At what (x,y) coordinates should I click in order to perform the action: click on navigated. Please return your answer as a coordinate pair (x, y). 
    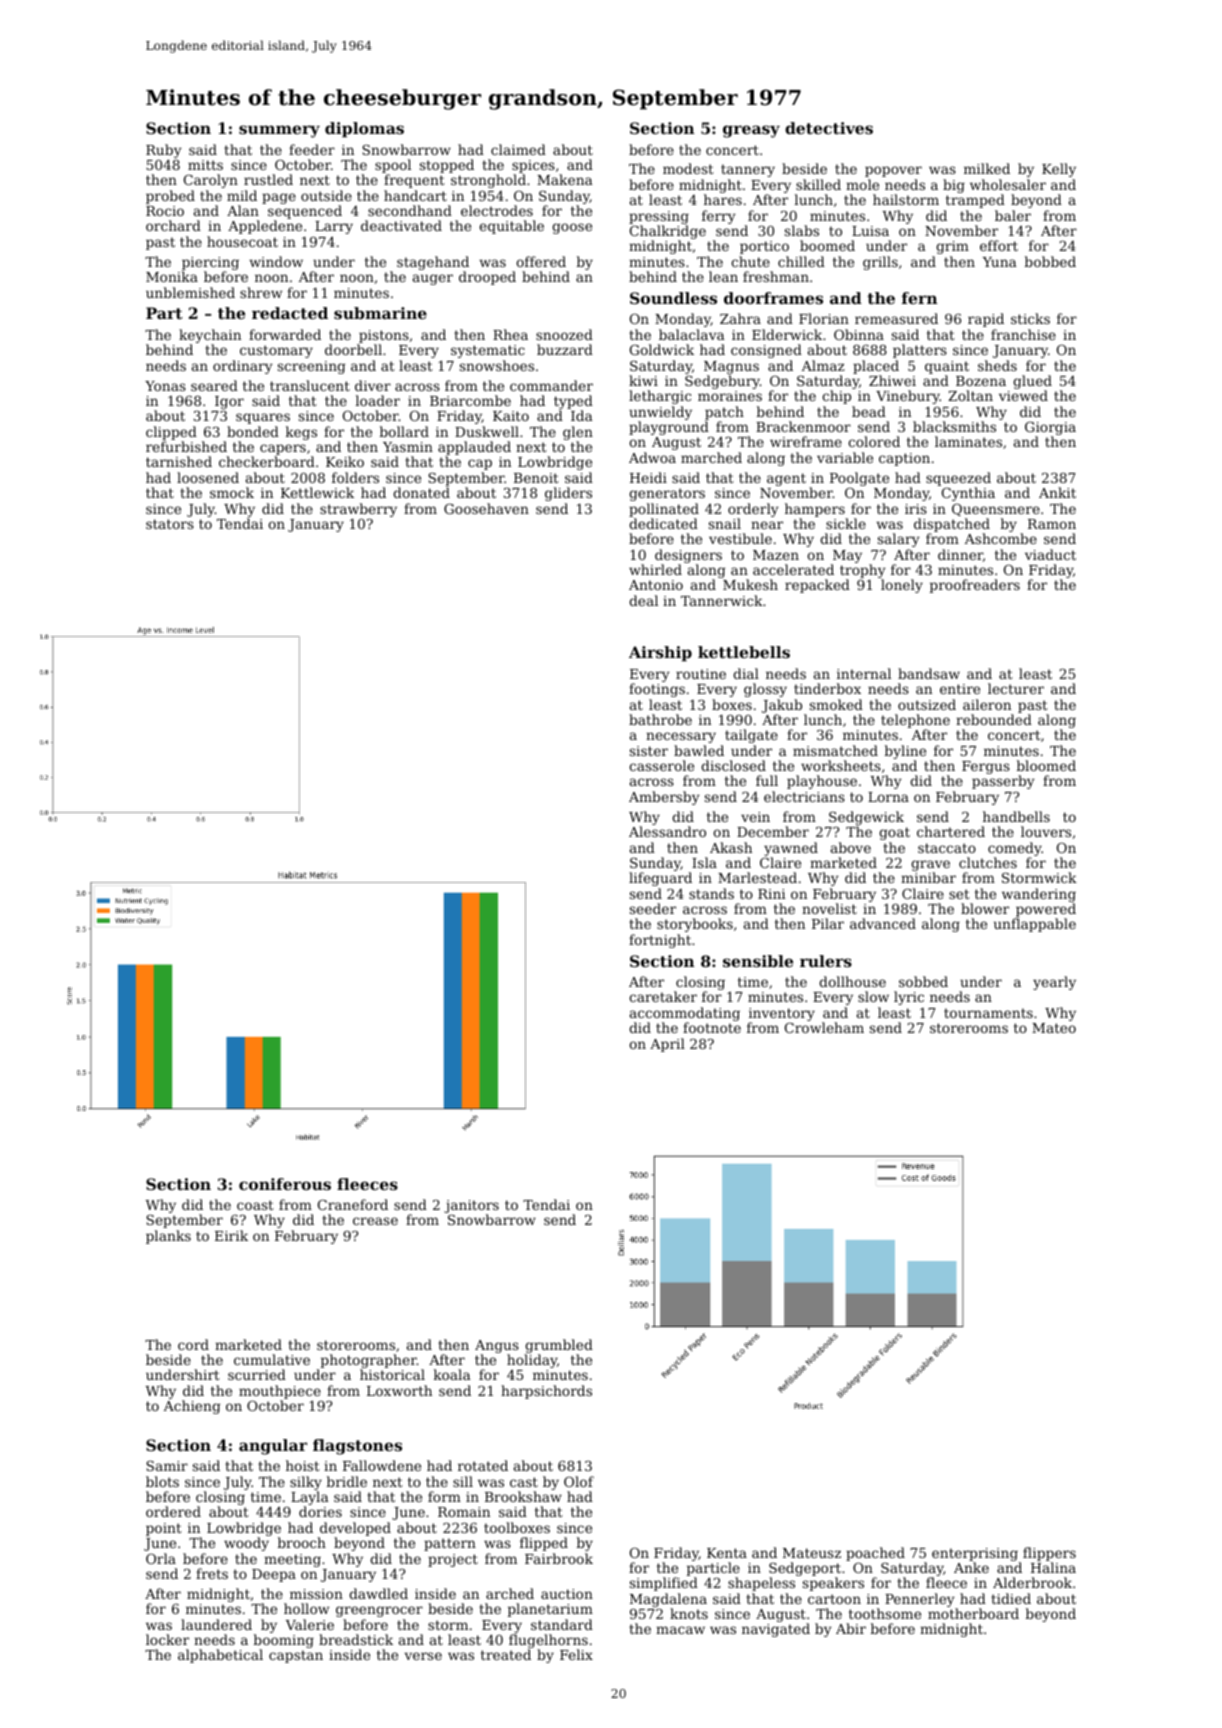
    Looking at the image, I should click on (776, 1630).
